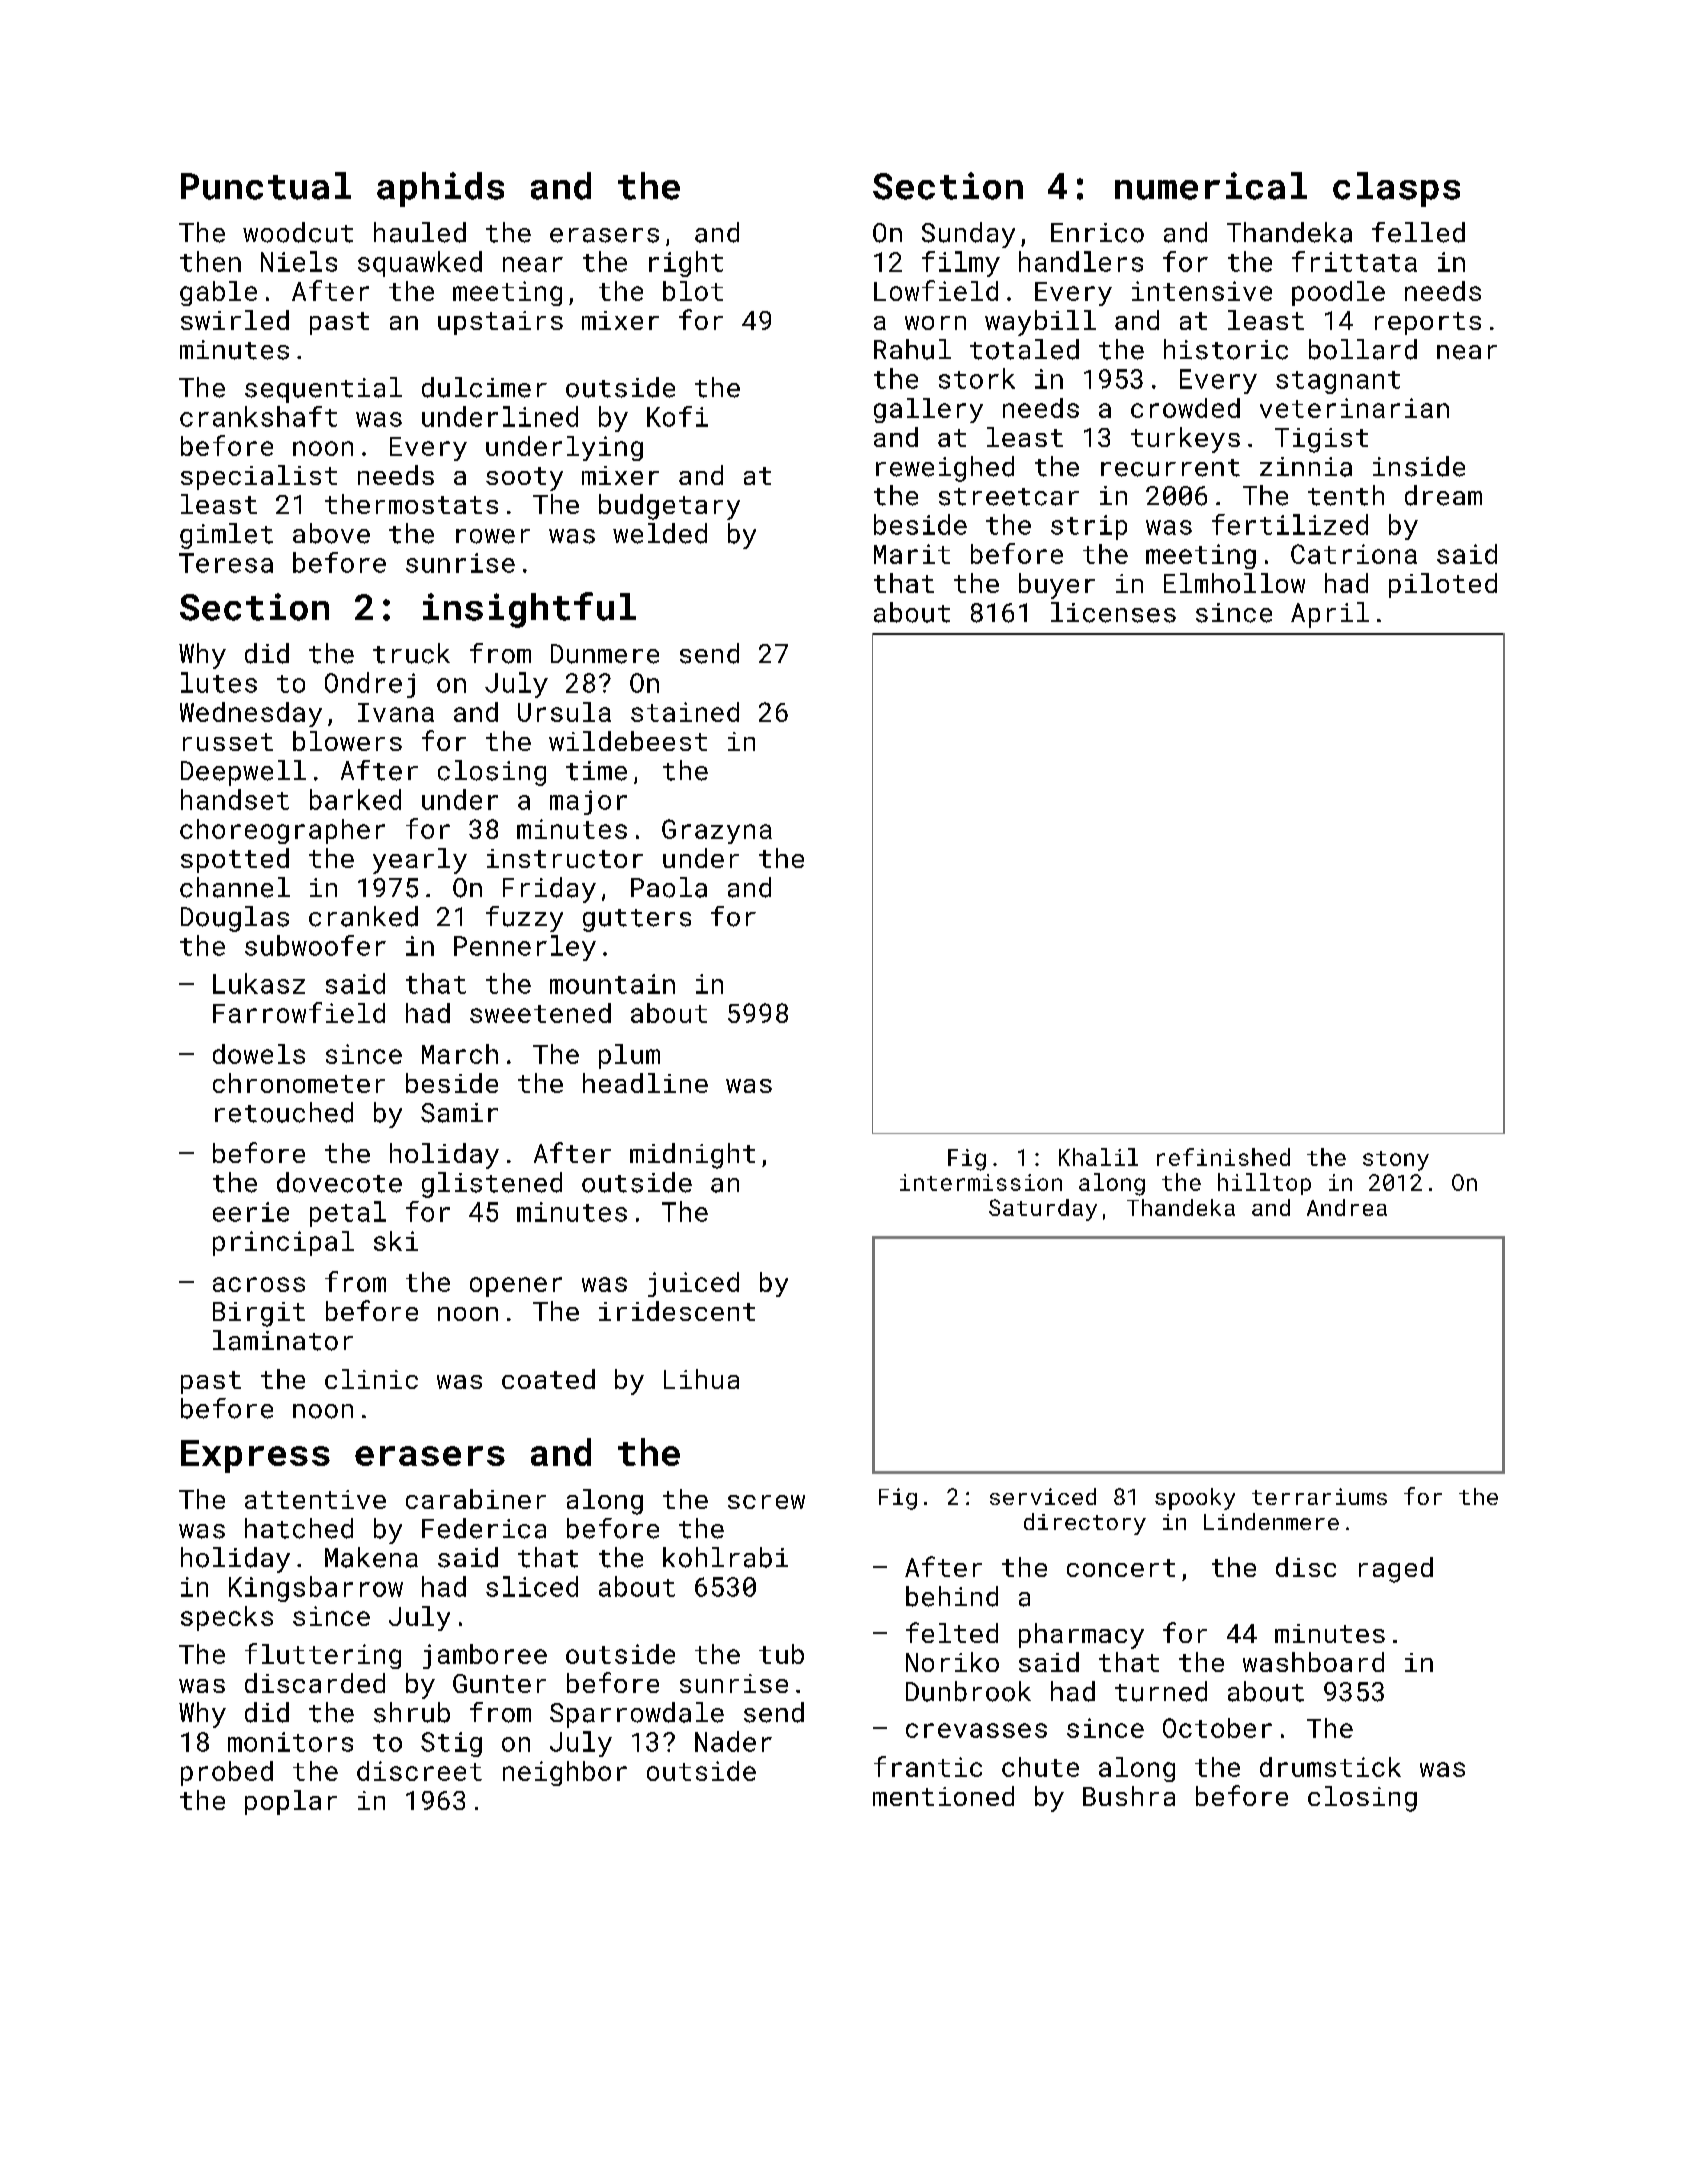 The image size is (1683, 2178). I want to click on reports, so click(1428, 323).
